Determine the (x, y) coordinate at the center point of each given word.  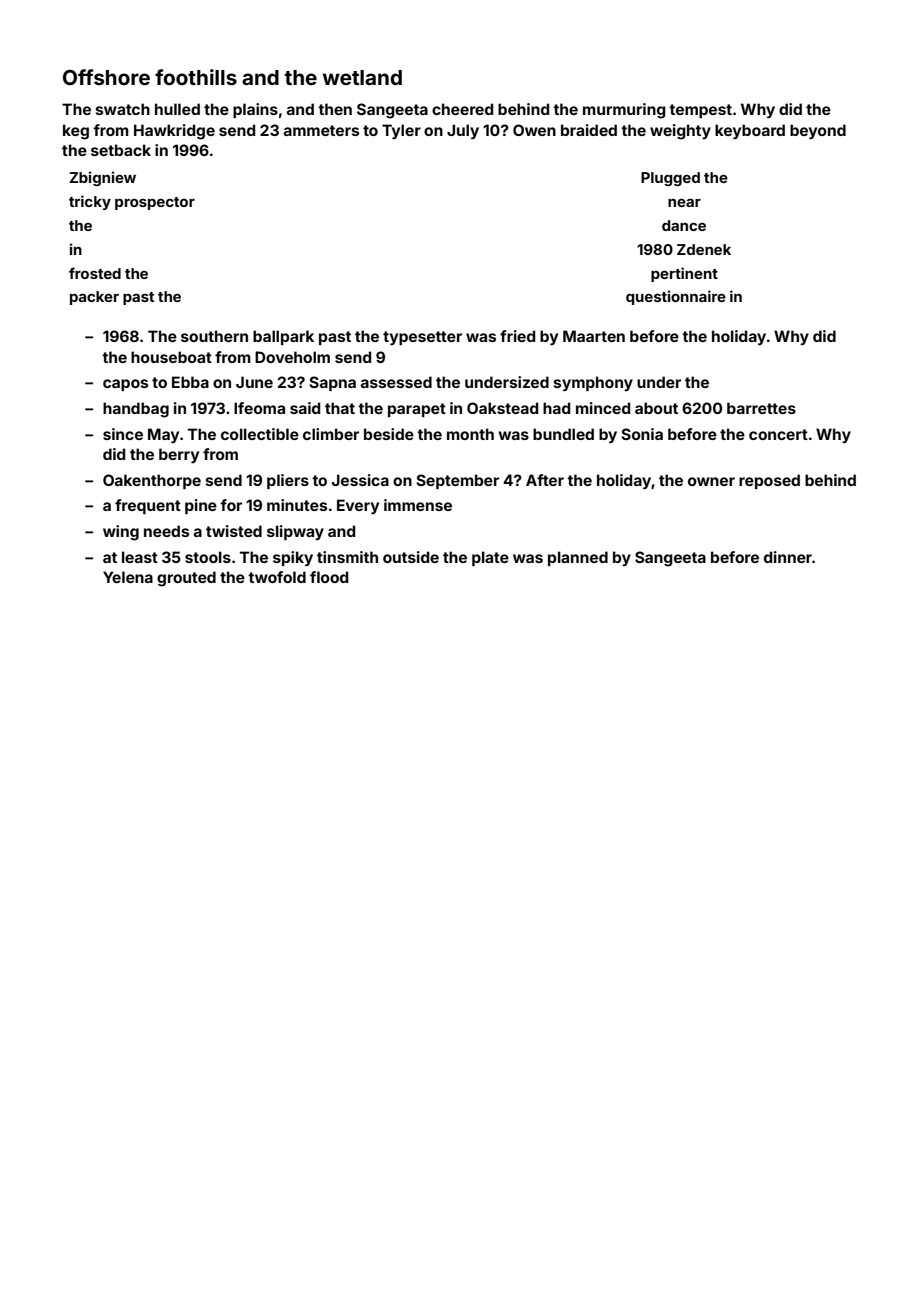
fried (517, 336)
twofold (277, 577)
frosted (95, 273)
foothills (196, 77)
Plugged (670, 179)
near (684, 203)
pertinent (684, 274)
